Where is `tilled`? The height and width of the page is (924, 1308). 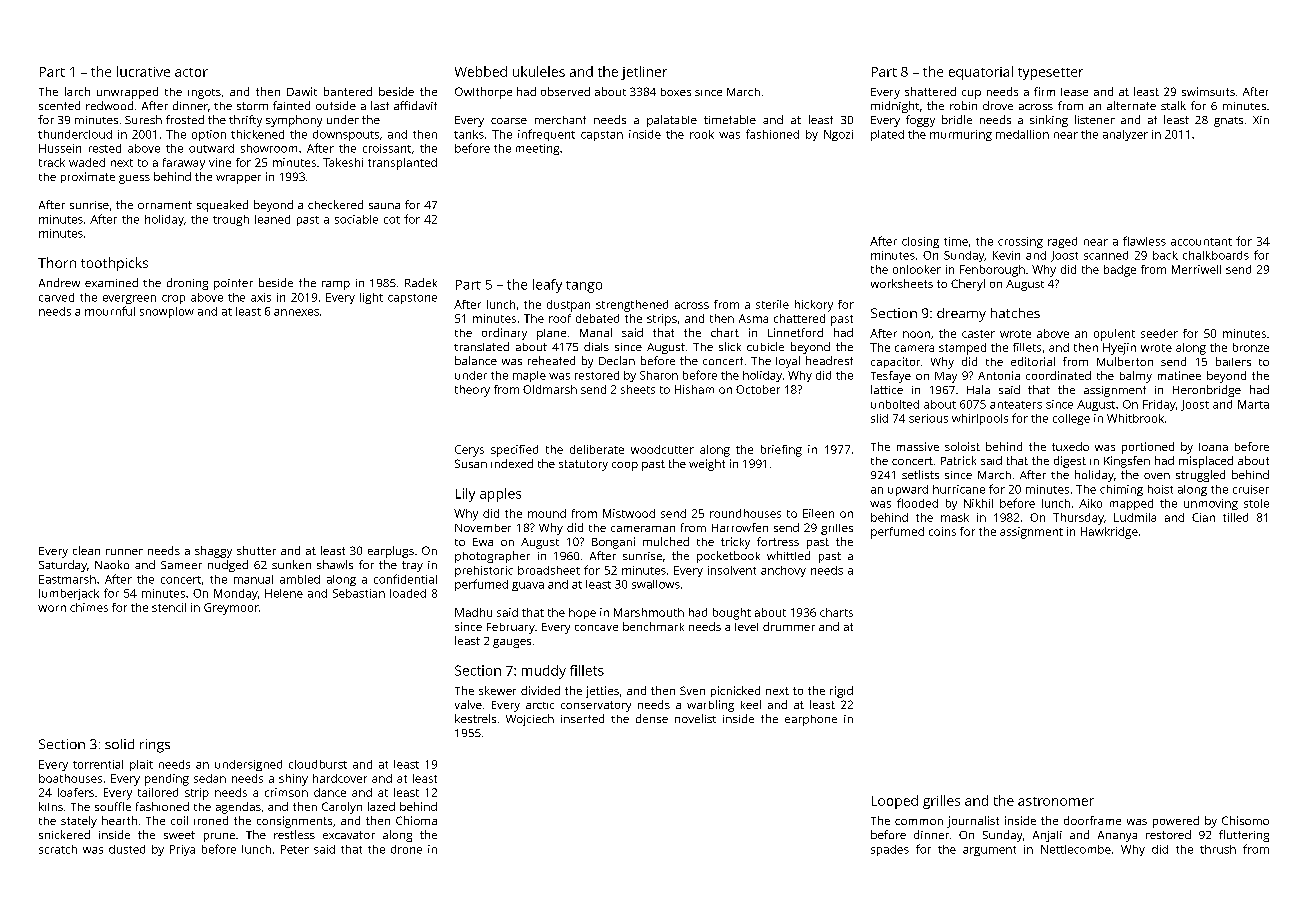
tilled is located at coordinates (1235, 517).
